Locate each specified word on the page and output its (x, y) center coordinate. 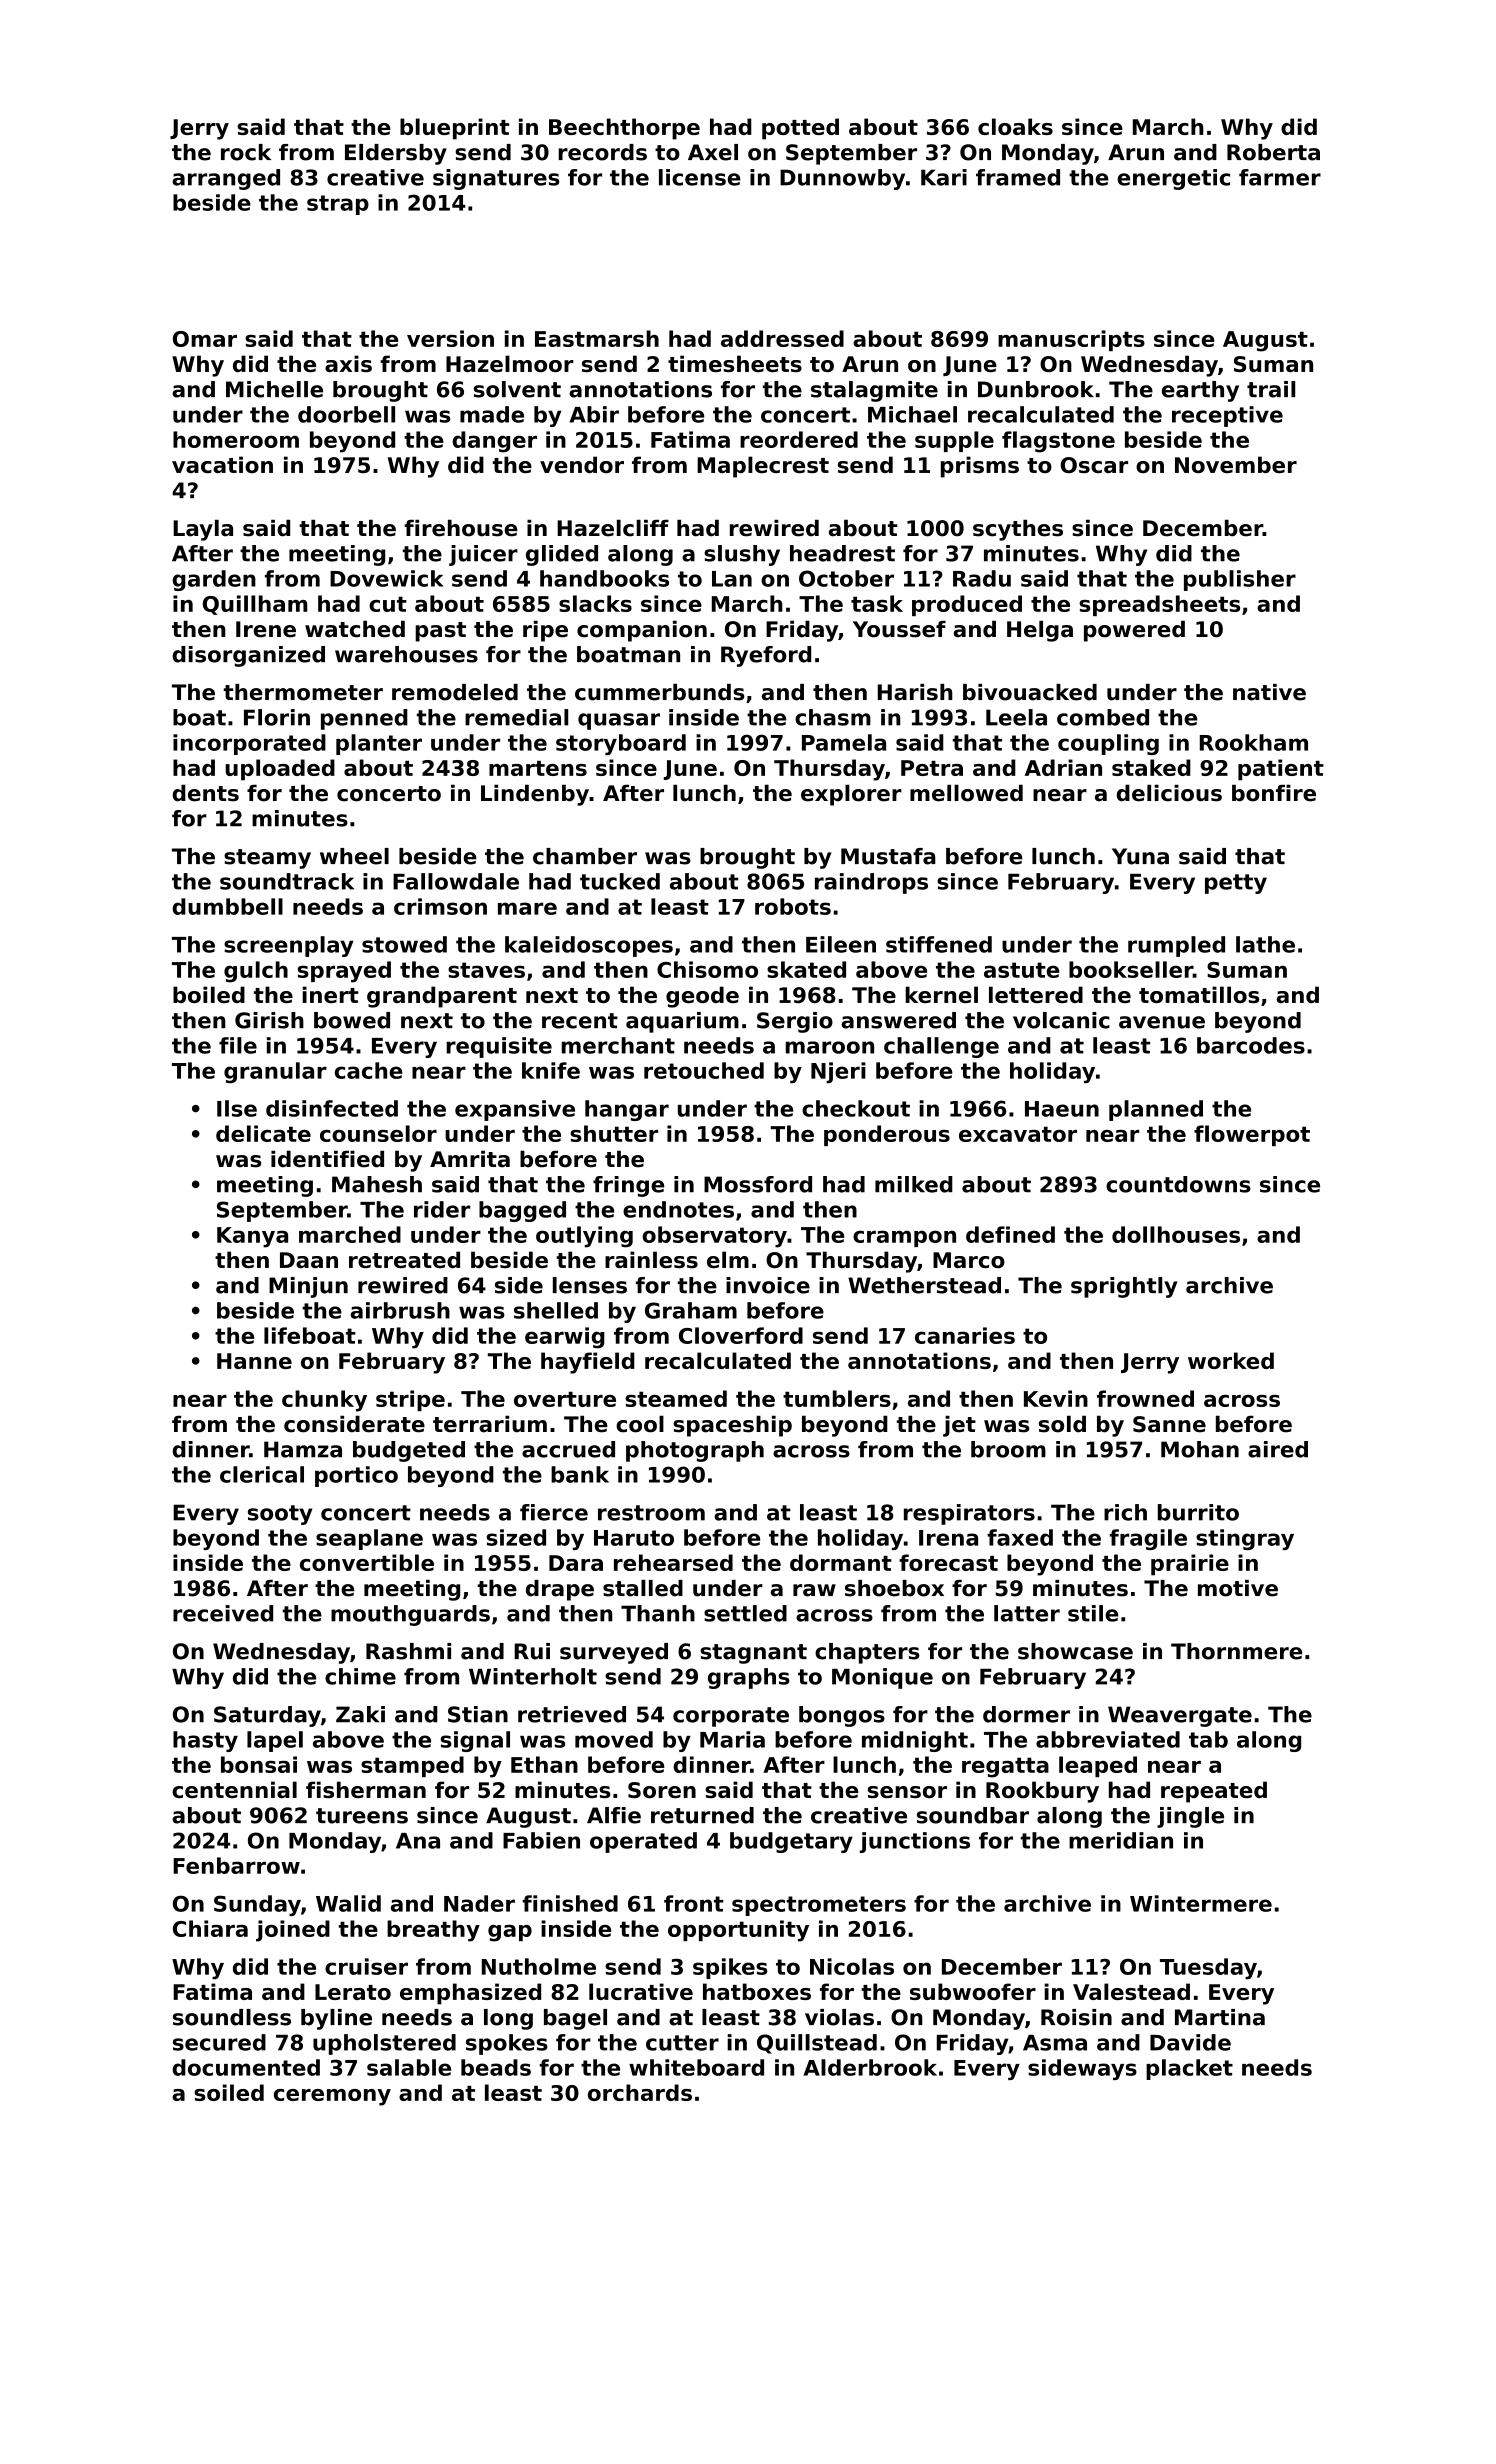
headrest (842, 553)
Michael (912, 414)
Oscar (1094, 465)
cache (369, 1070)
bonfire (1274, 793)
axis (348, 363)
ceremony (332, 2097)
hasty (205, 1741)
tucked (620, 881)
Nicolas (852, 1966)
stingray (1245, 1539)
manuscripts (1071, 340)
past (440, 632)
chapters (867, 1653)
